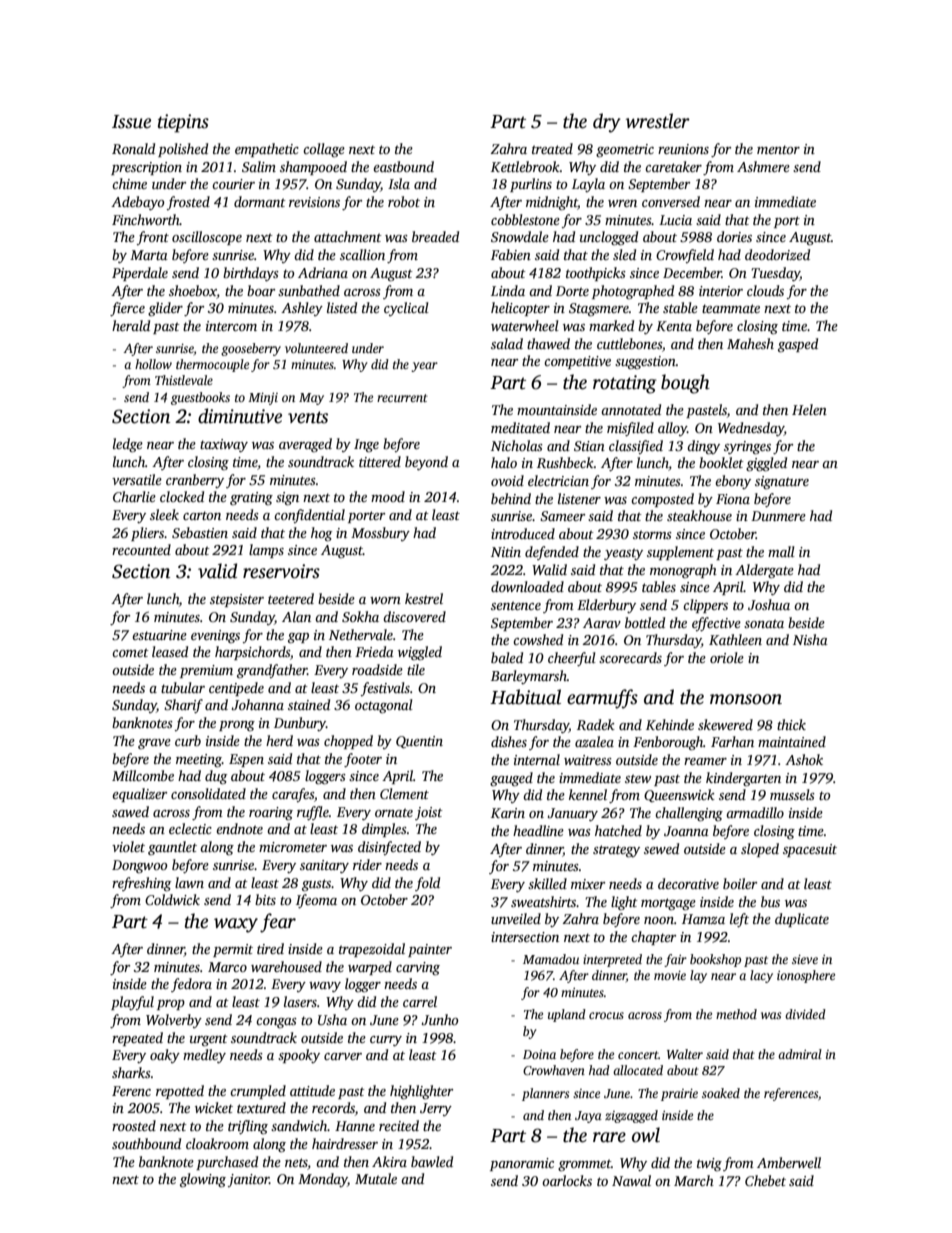 This screenshot has width=952, height=1233. Describe the element at coordinates (131, 122) in the screenshot. I see `Issue` at that location.
